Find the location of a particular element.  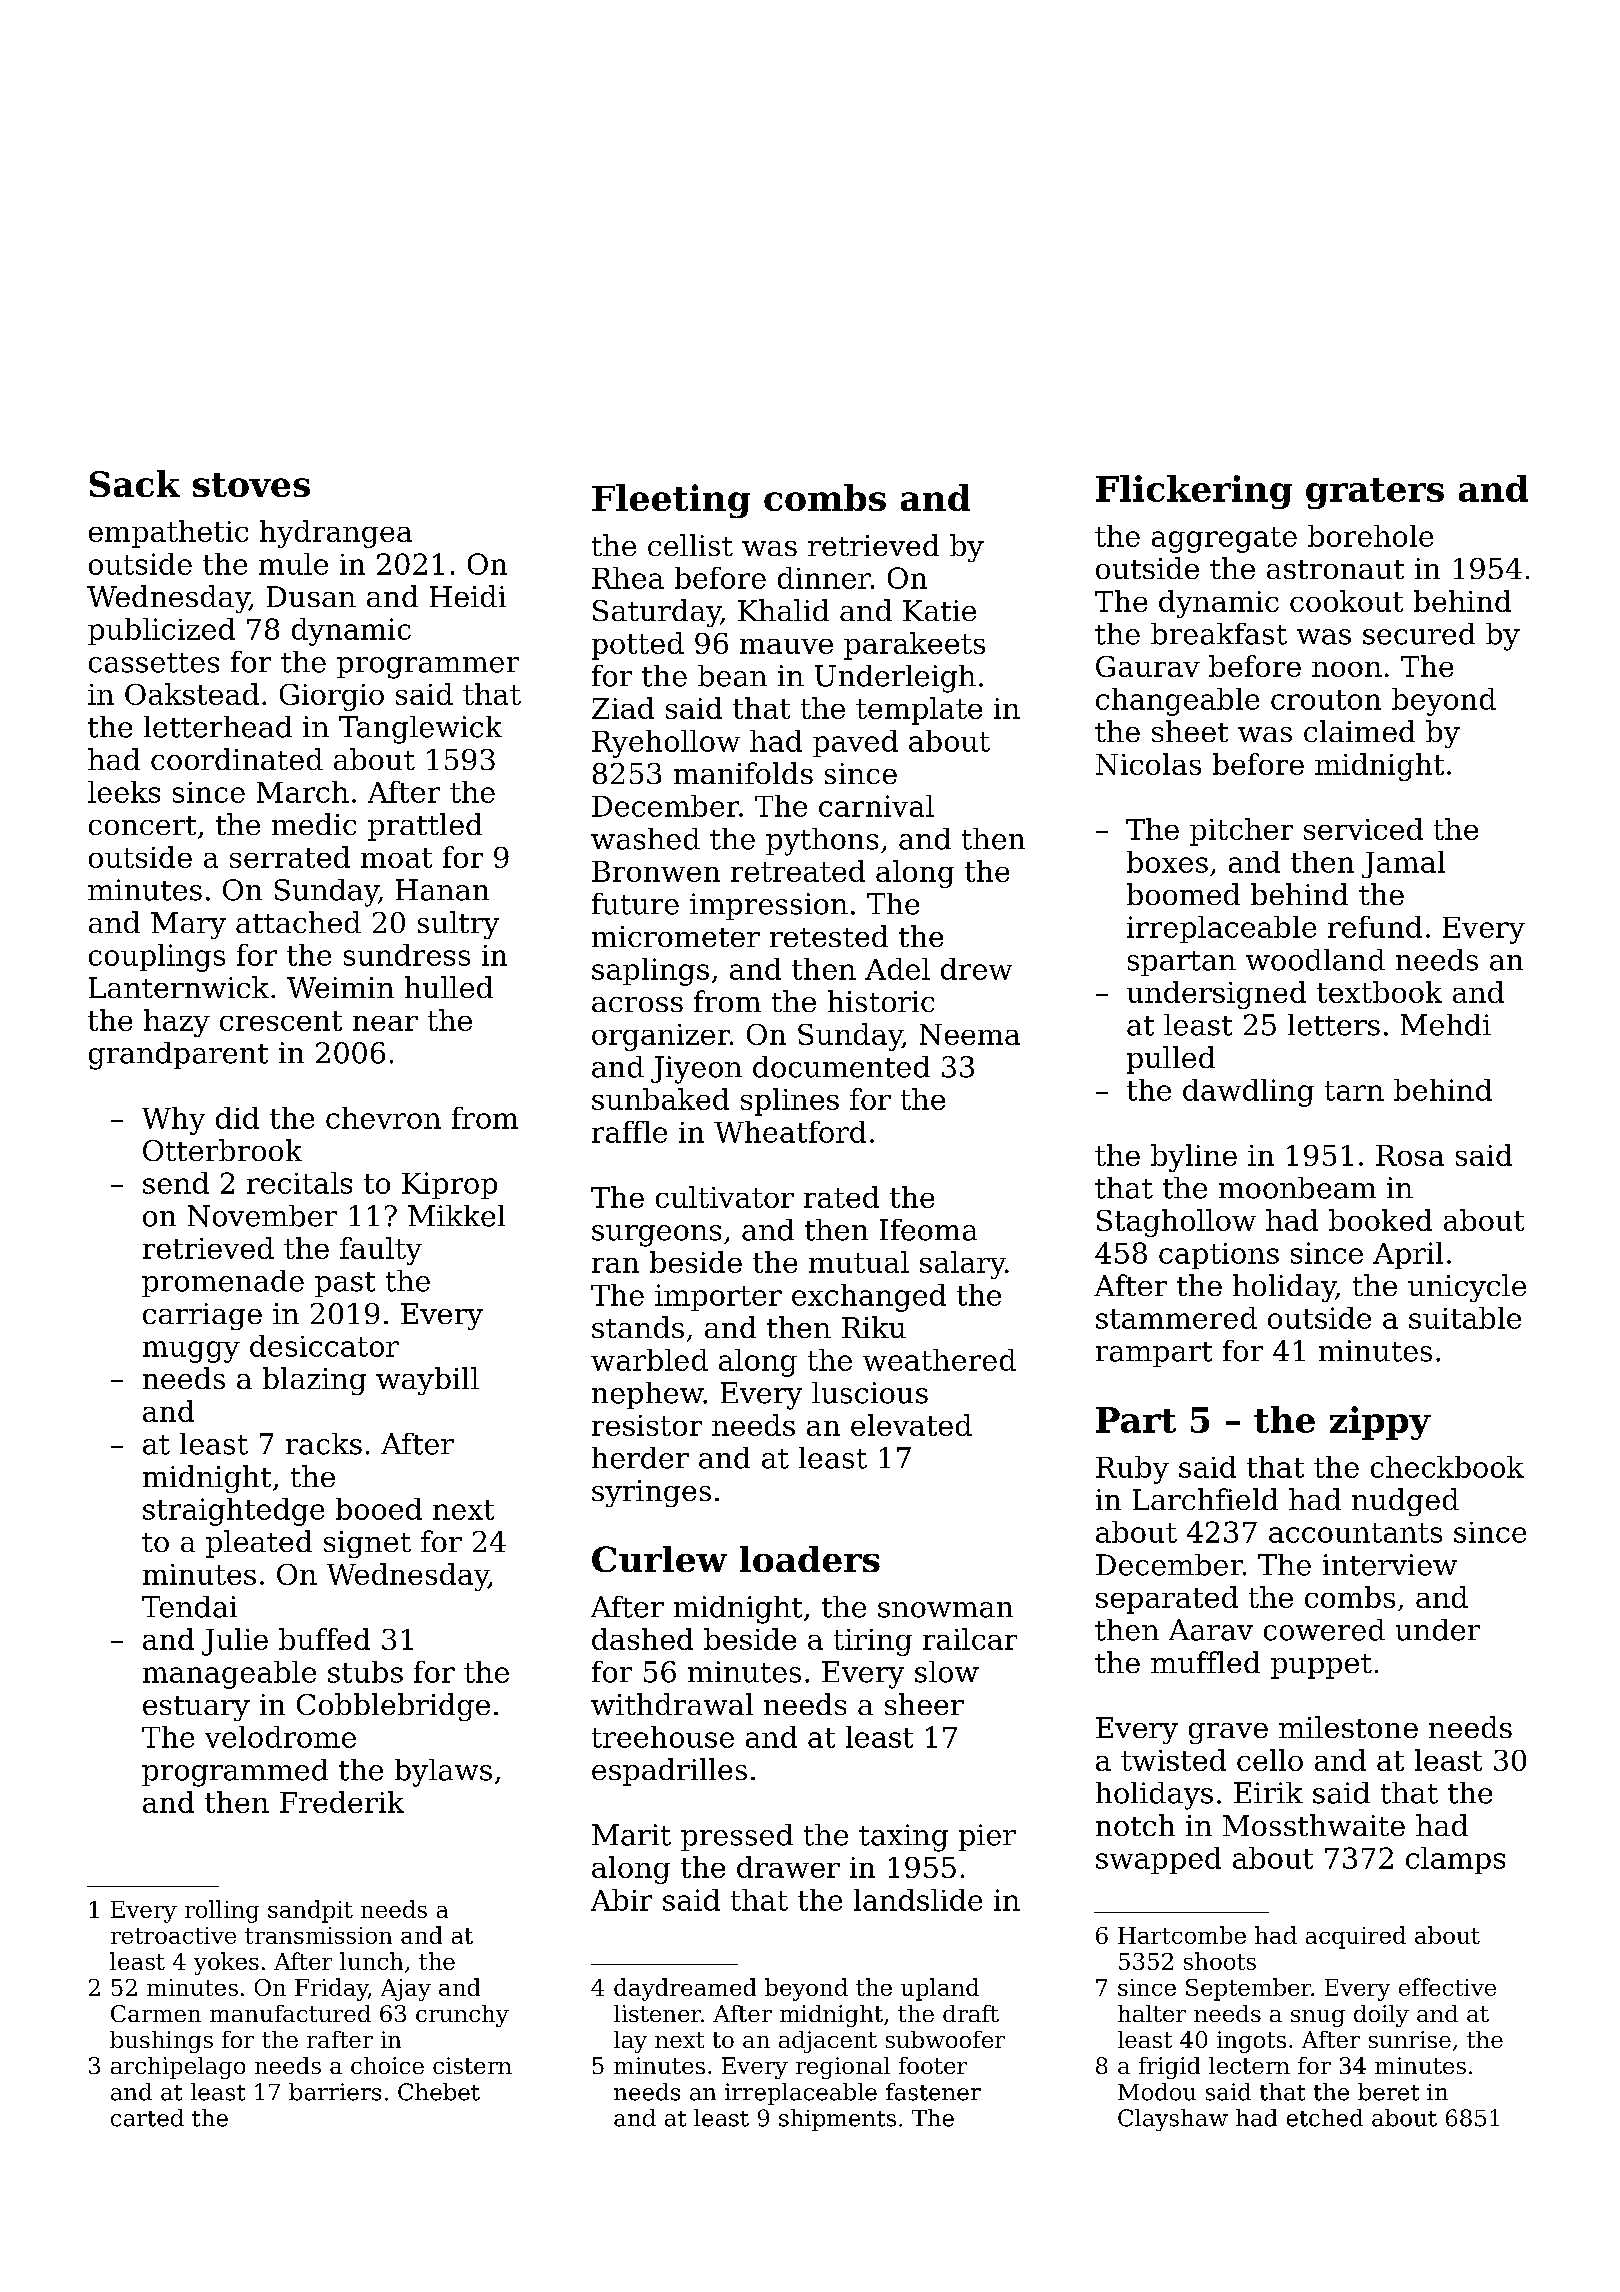

rolling is located at coordinates (222, 1911).
